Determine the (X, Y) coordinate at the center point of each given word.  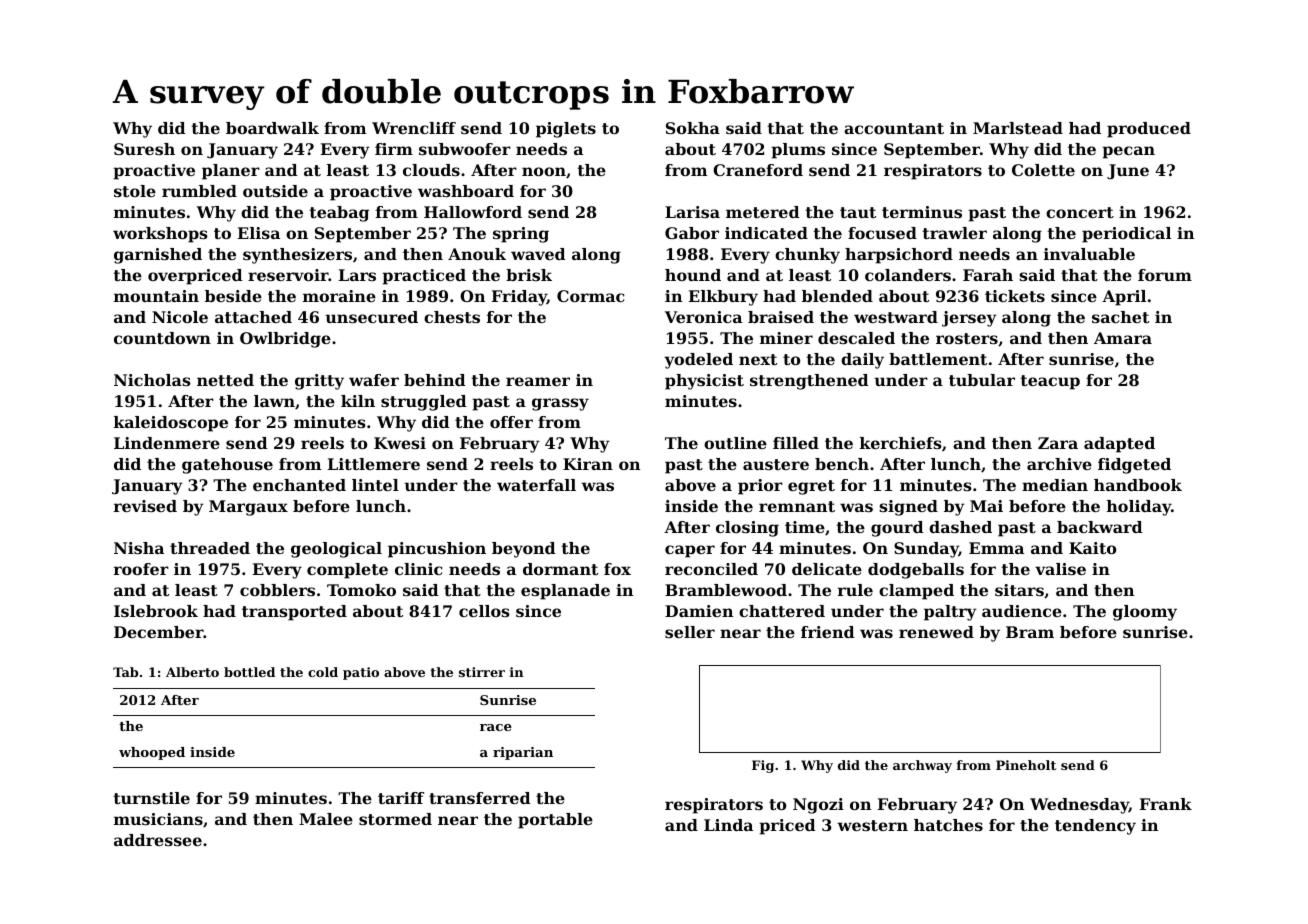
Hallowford (473, 212)
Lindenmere (167, 443)
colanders (908, 275)
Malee (326, 819)
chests (452, 317)
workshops (160, 235)
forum (1165, 275)
